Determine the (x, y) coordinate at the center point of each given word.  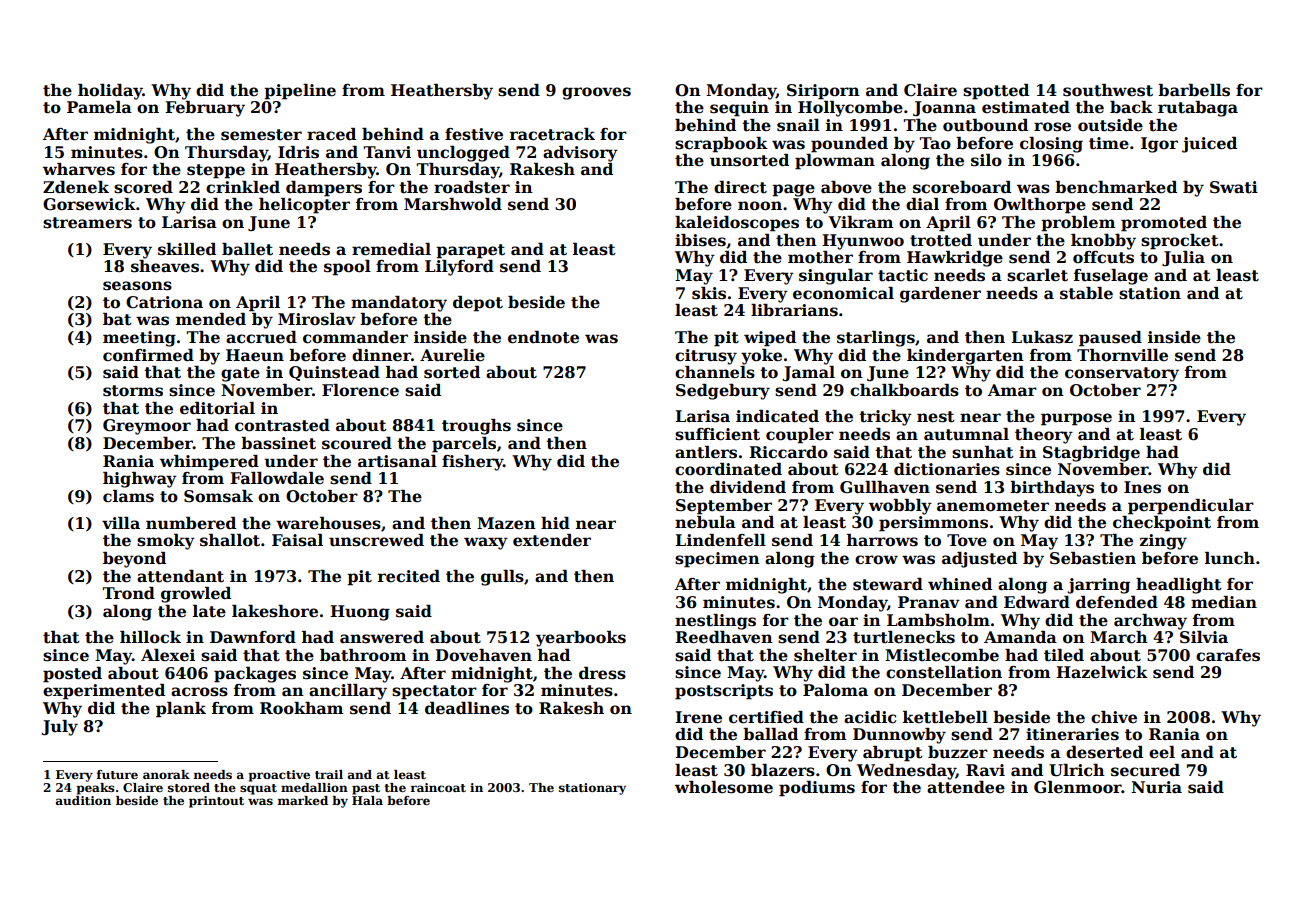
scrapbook (721, 145)
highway (140, 480)
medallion (314, 787)
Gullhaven (885, 487)
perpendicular (1191, 507)
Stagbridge (1091, 454)
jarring (1098, 586)
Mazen (506, 523)
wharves (79, 169)
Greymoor (147, 427)
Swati (1234, 187)
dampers (324, 189)
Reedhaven (724, 637)
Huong (360, 613)
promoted (1164, 224)
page (793, 190)
